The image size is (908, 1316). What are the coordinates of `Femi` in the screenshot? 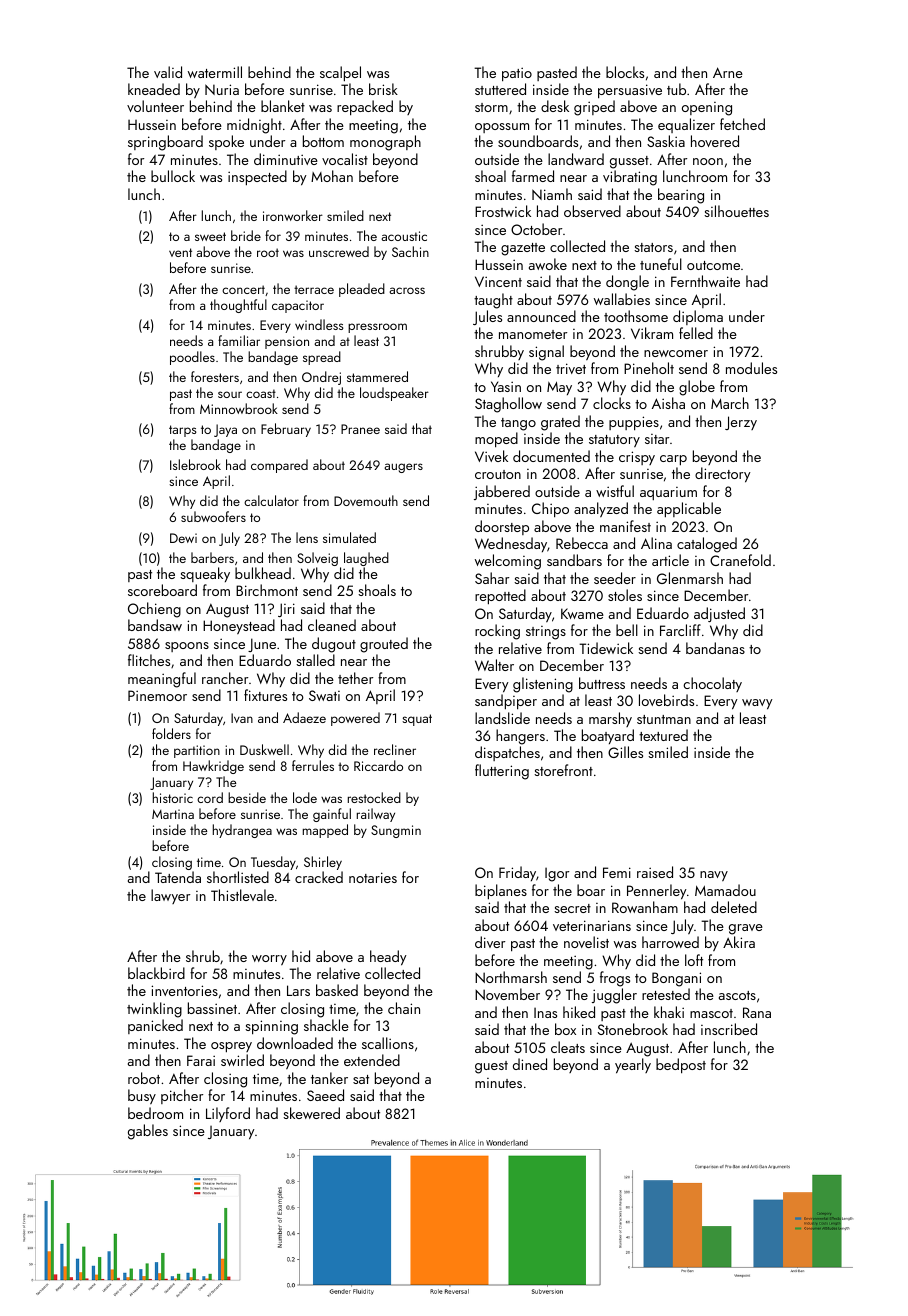 It's located at (617, 872).
